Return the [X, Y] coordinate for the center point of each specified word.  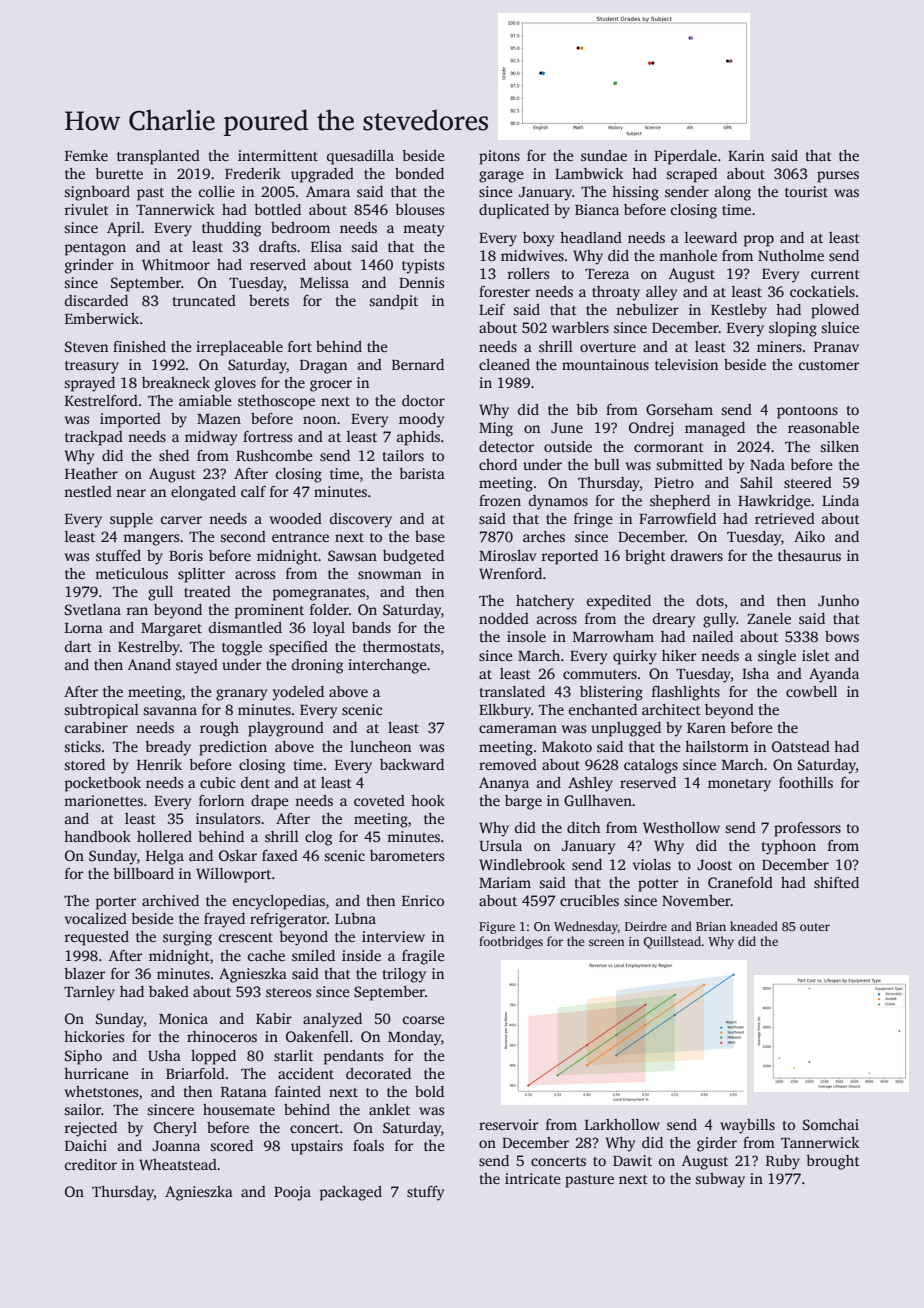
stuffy [425, 1193]
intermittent [278, 155]
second [243, 536]
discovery [361, 520]
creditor [91, 1164]
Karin [746, 155]
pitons [499, 157]
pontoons [807, 412]
